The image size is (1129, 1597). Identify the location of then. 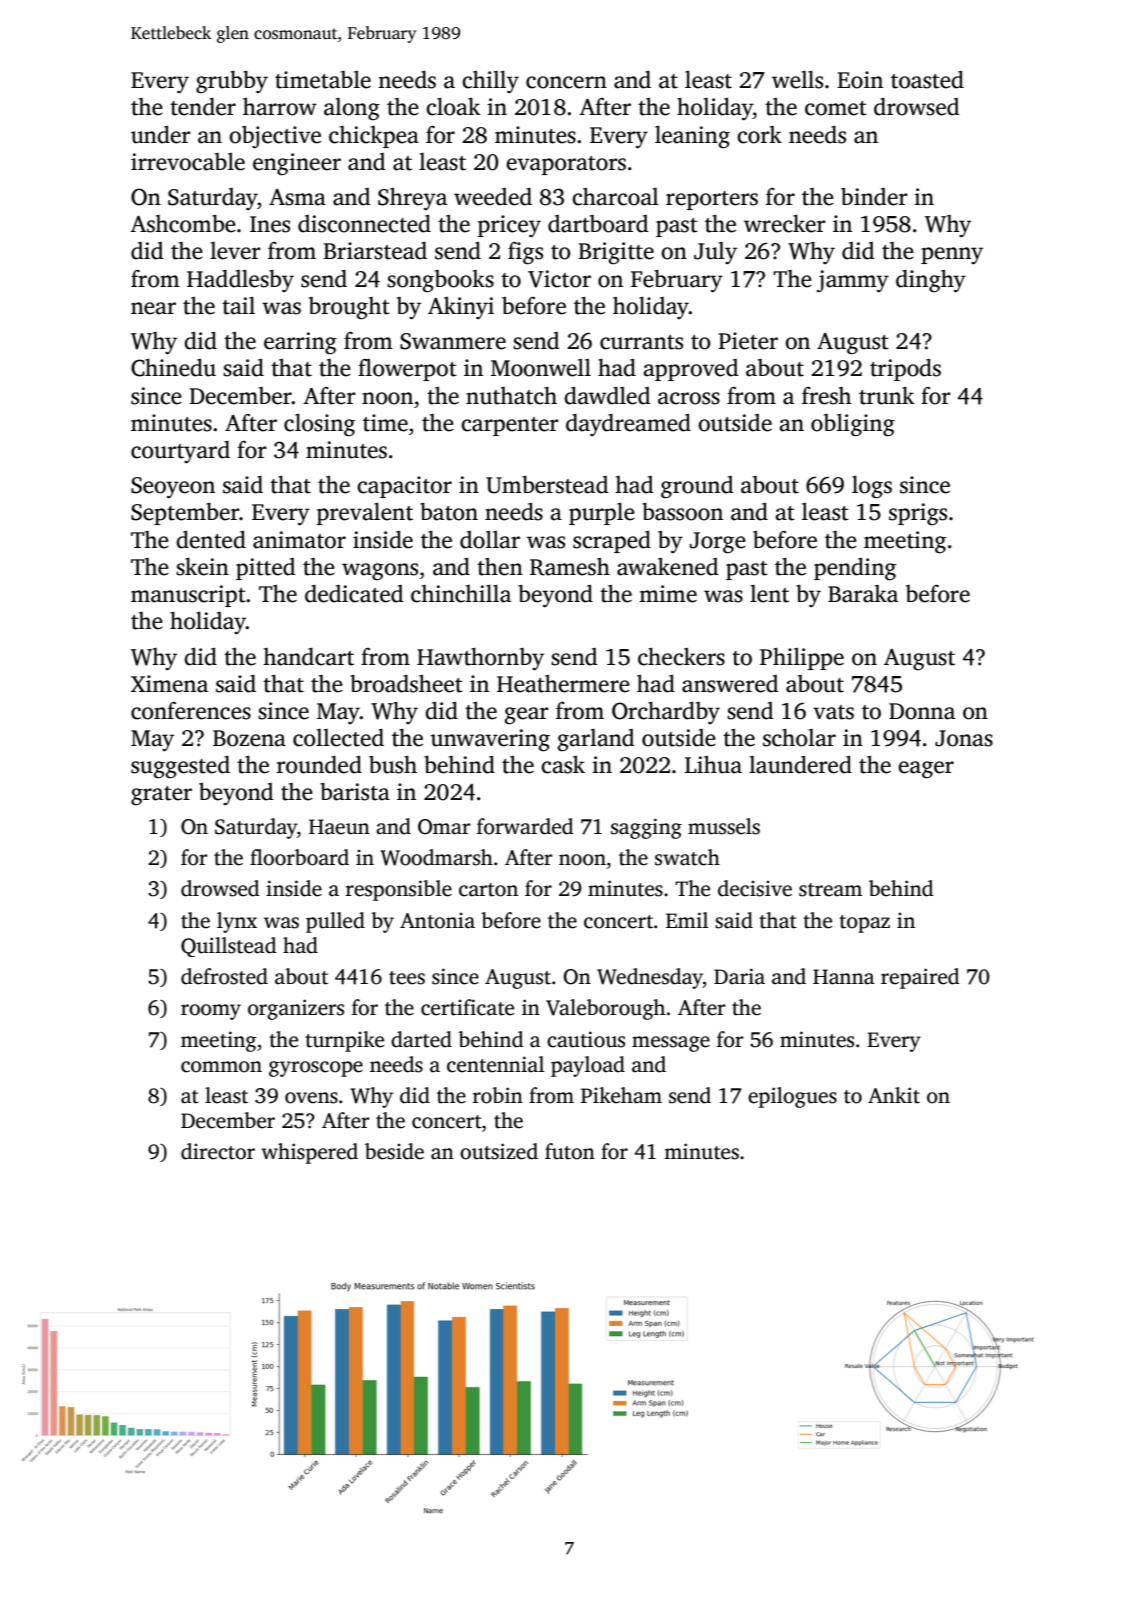
(500, 567).
